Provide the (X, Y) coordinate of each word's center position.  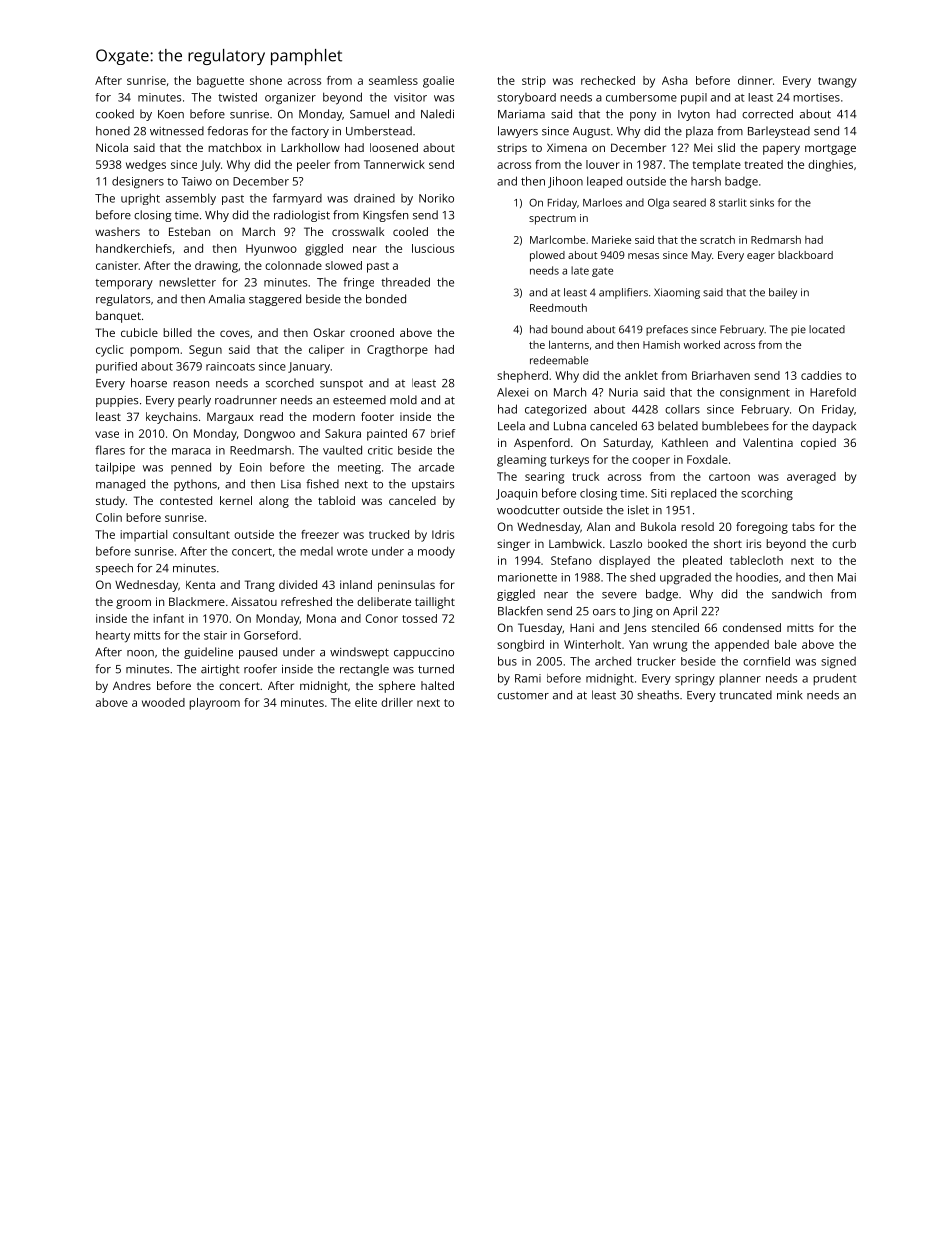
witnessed (177, 131)
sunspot (341, 385)
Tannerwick (394, 164)
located (827, 329)
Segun (205, 351)
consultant (201, 534)
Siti (658, 493)
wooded (163, 702)
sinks (762, 202)
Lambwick (575, 543)
